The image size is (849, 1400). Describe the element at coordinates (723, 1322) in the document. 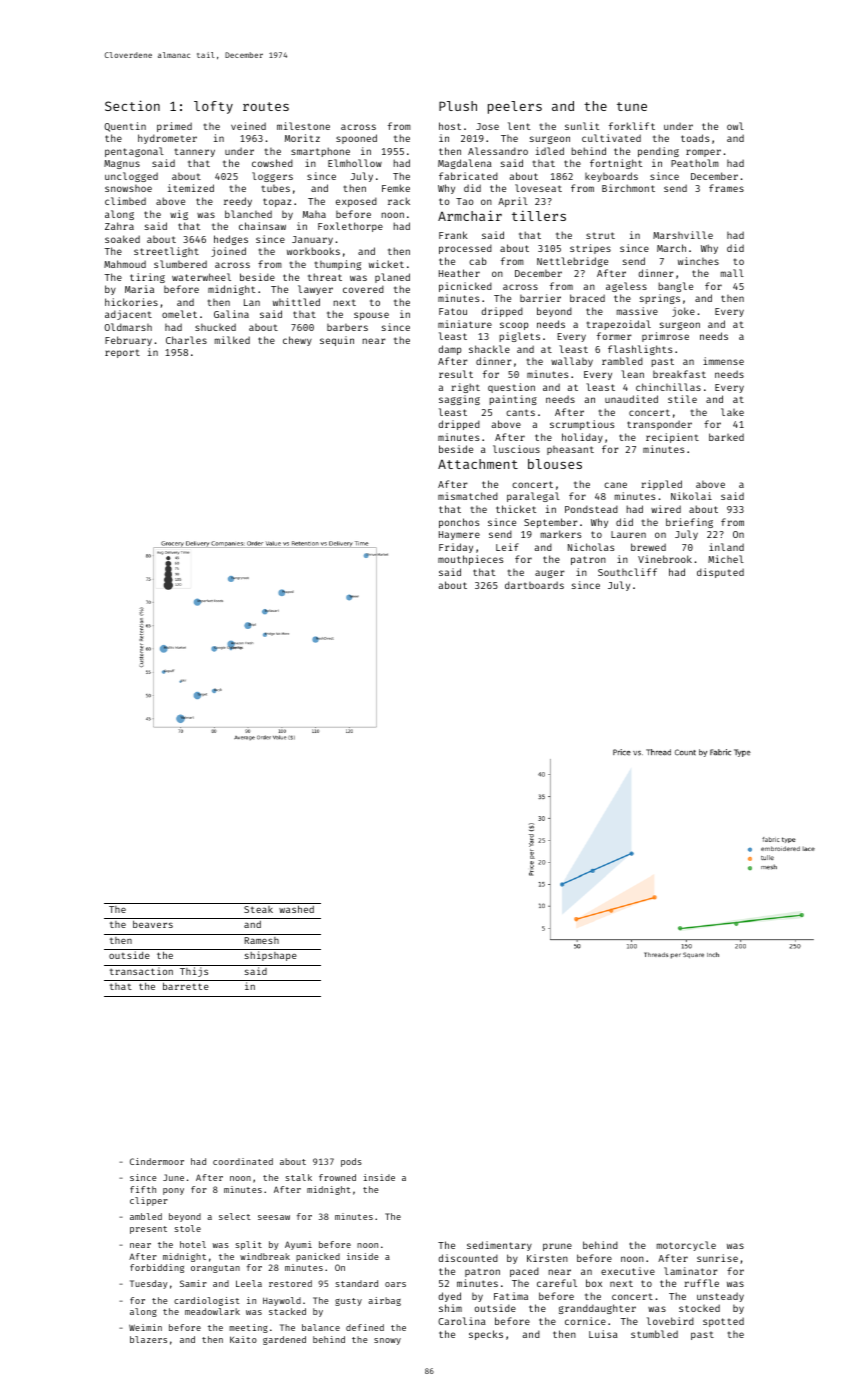

I see `spotted` at that location.
